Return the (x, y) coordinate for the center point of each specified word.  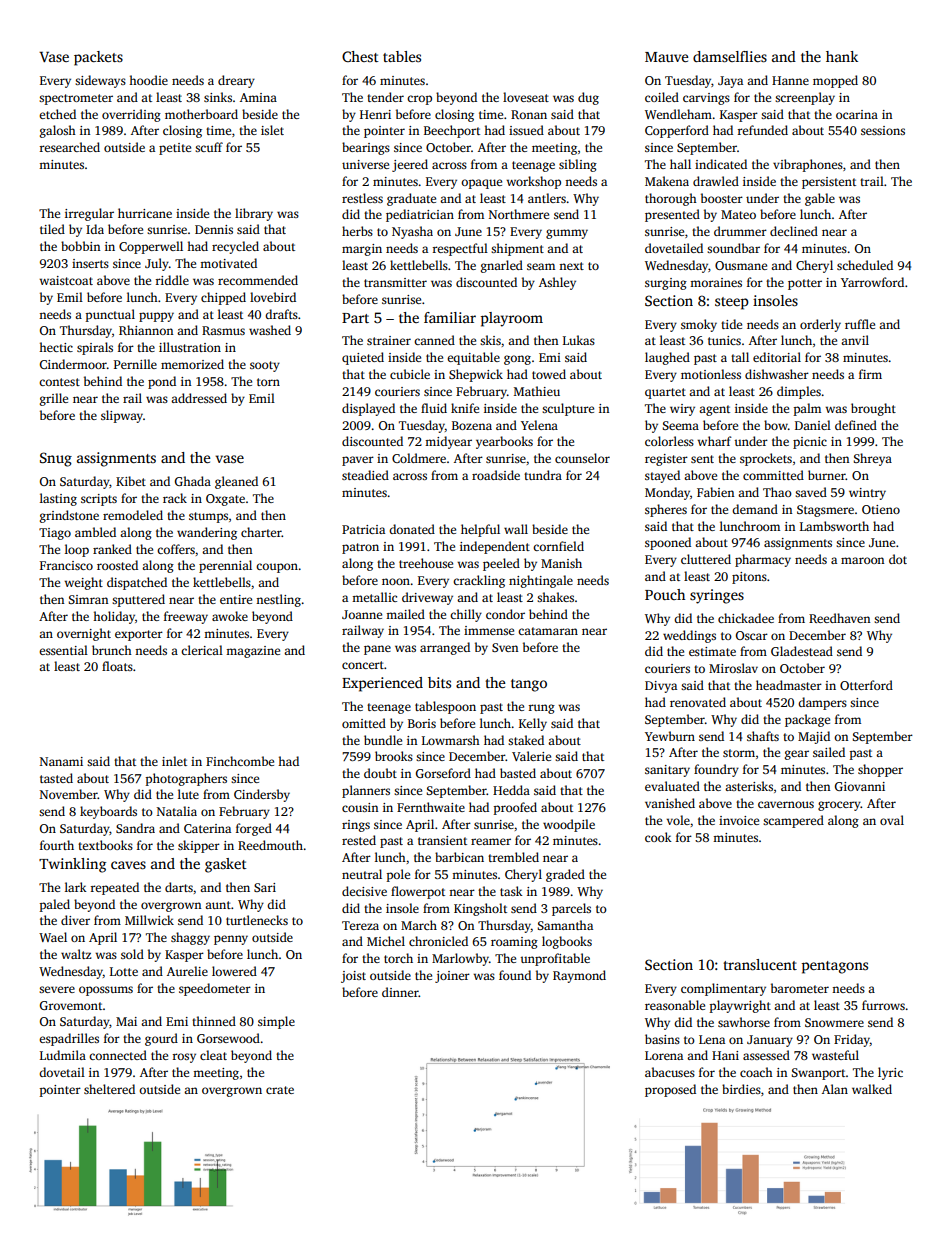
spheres (666, 510)
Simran (88, 599)
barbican (459, 857)
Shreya (872, 459)
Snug (56, 459)
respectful (460, 249)
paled (55, 905)
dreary (236, 81)
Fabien (715, 492)
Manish (561, 563)
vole (678, 820)
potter (805, 284)
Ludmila (63, 1055)
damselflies (730, 56)
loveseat (526, 97)
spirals (95, 348)
